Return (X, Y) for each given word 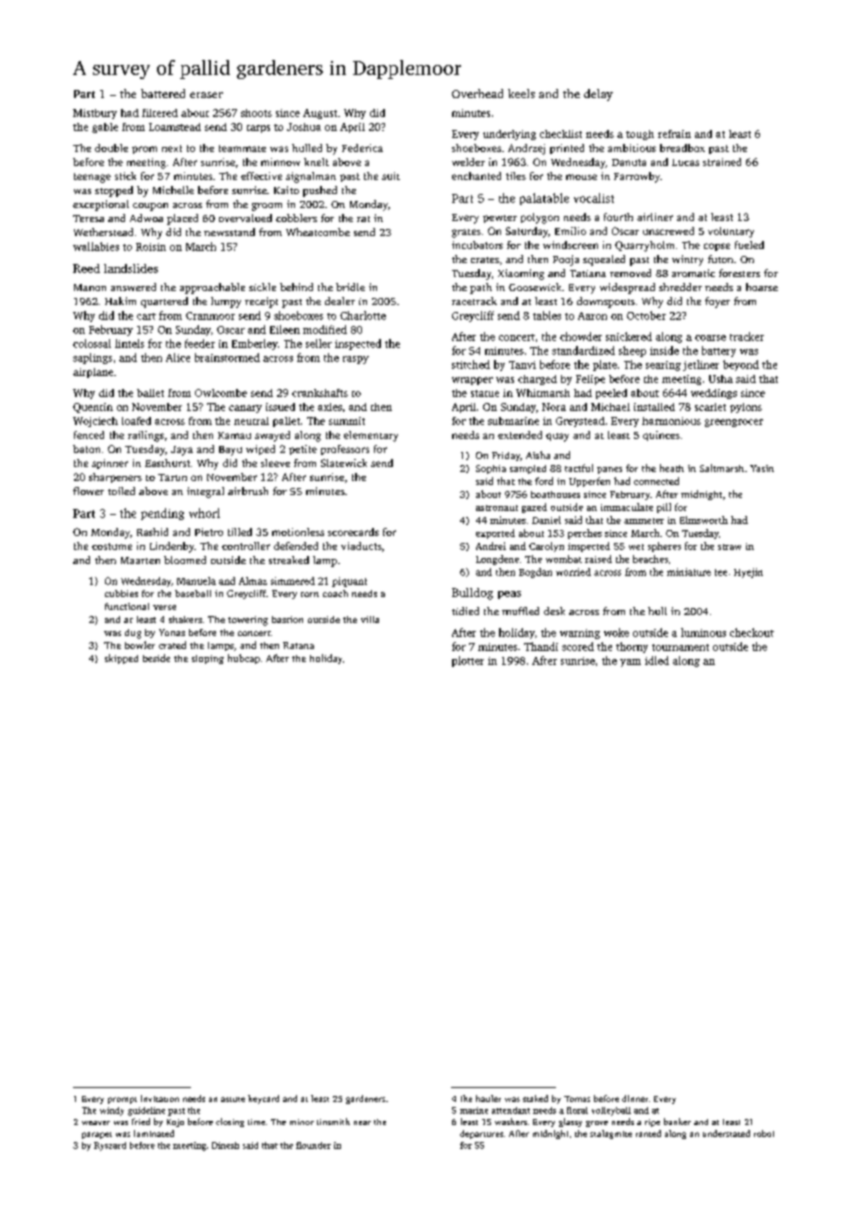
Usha (721, 379)
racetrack (474, 301)
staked (535, 1098)
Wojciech (95, 422)
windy (112, 1111)
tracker (747, 336)
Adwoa (146, 218)
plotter (468, 661)
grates (466, 233)
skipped (121, 659)
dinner (635, 1098)
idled (657, 660)
